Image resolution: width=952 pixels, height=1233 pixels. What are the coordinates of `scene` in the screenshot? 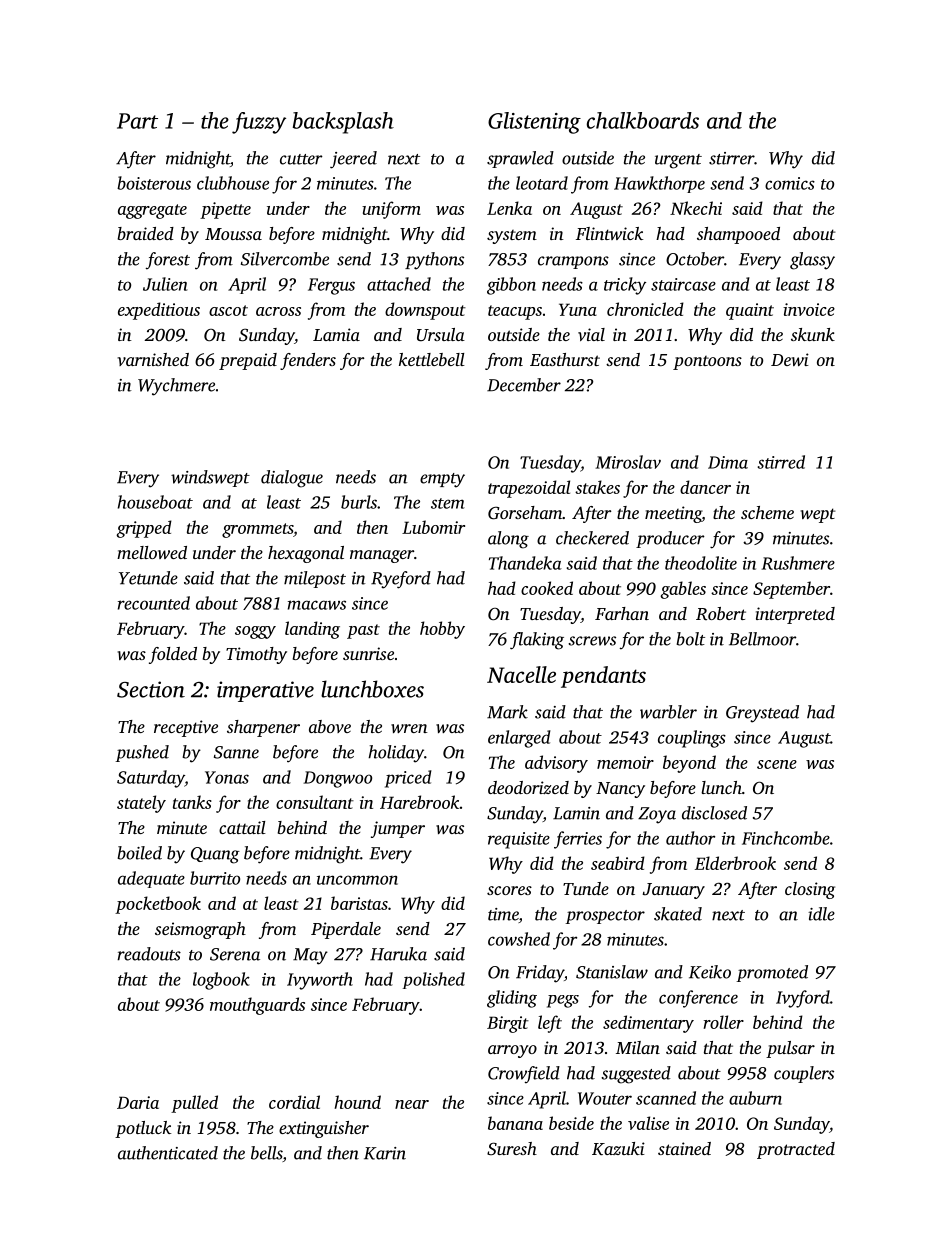 It's located at (777, 764).
